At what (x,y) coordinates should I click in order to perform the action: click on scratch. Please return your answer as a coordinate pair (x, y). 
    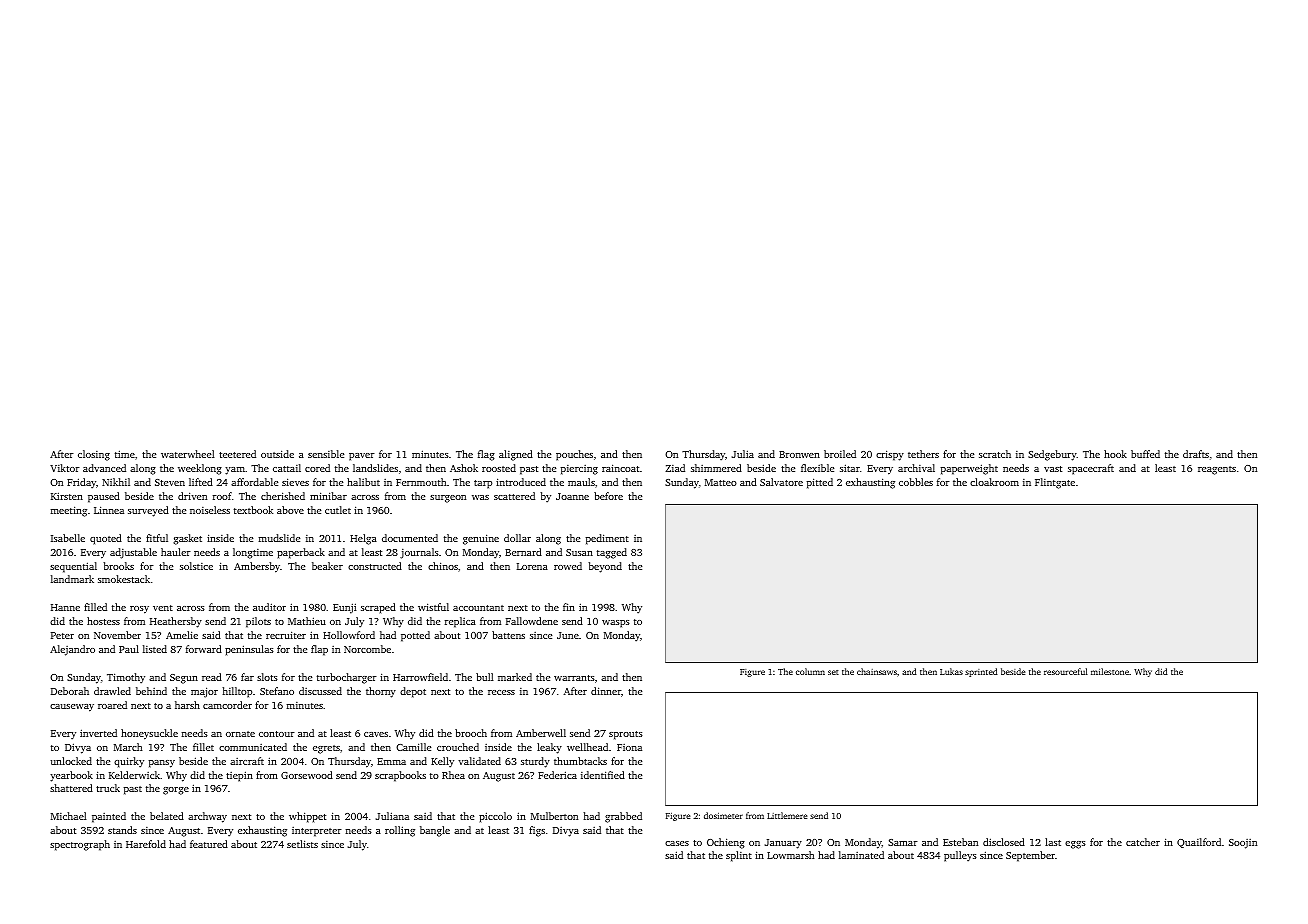
    Looking at the image, I should click on (995, 454).
